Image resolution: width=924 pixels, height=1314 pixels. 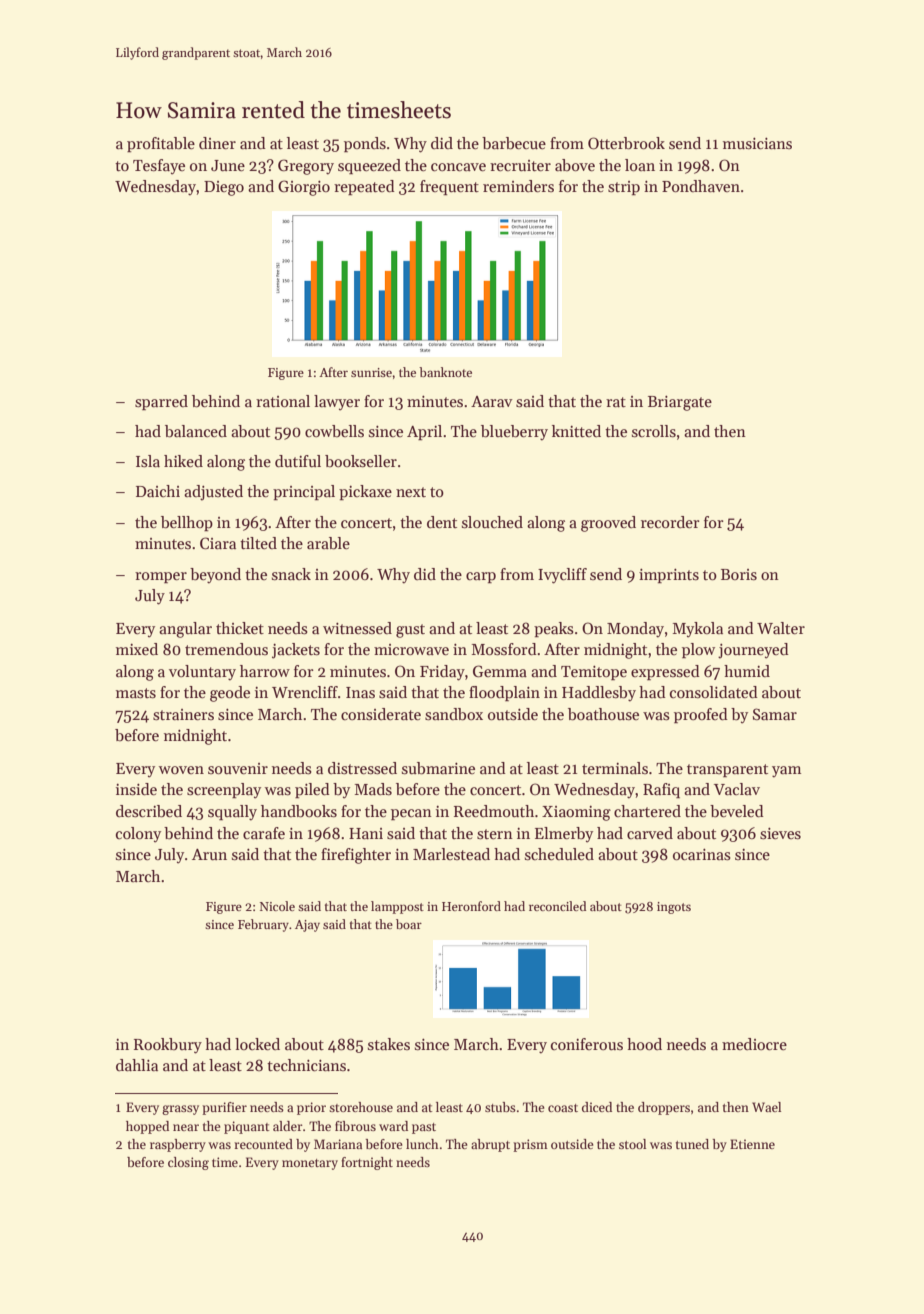 What do you see at coordinates (680, 403) in the page?
I see `Briargate` at bounding box center [680, 403].
